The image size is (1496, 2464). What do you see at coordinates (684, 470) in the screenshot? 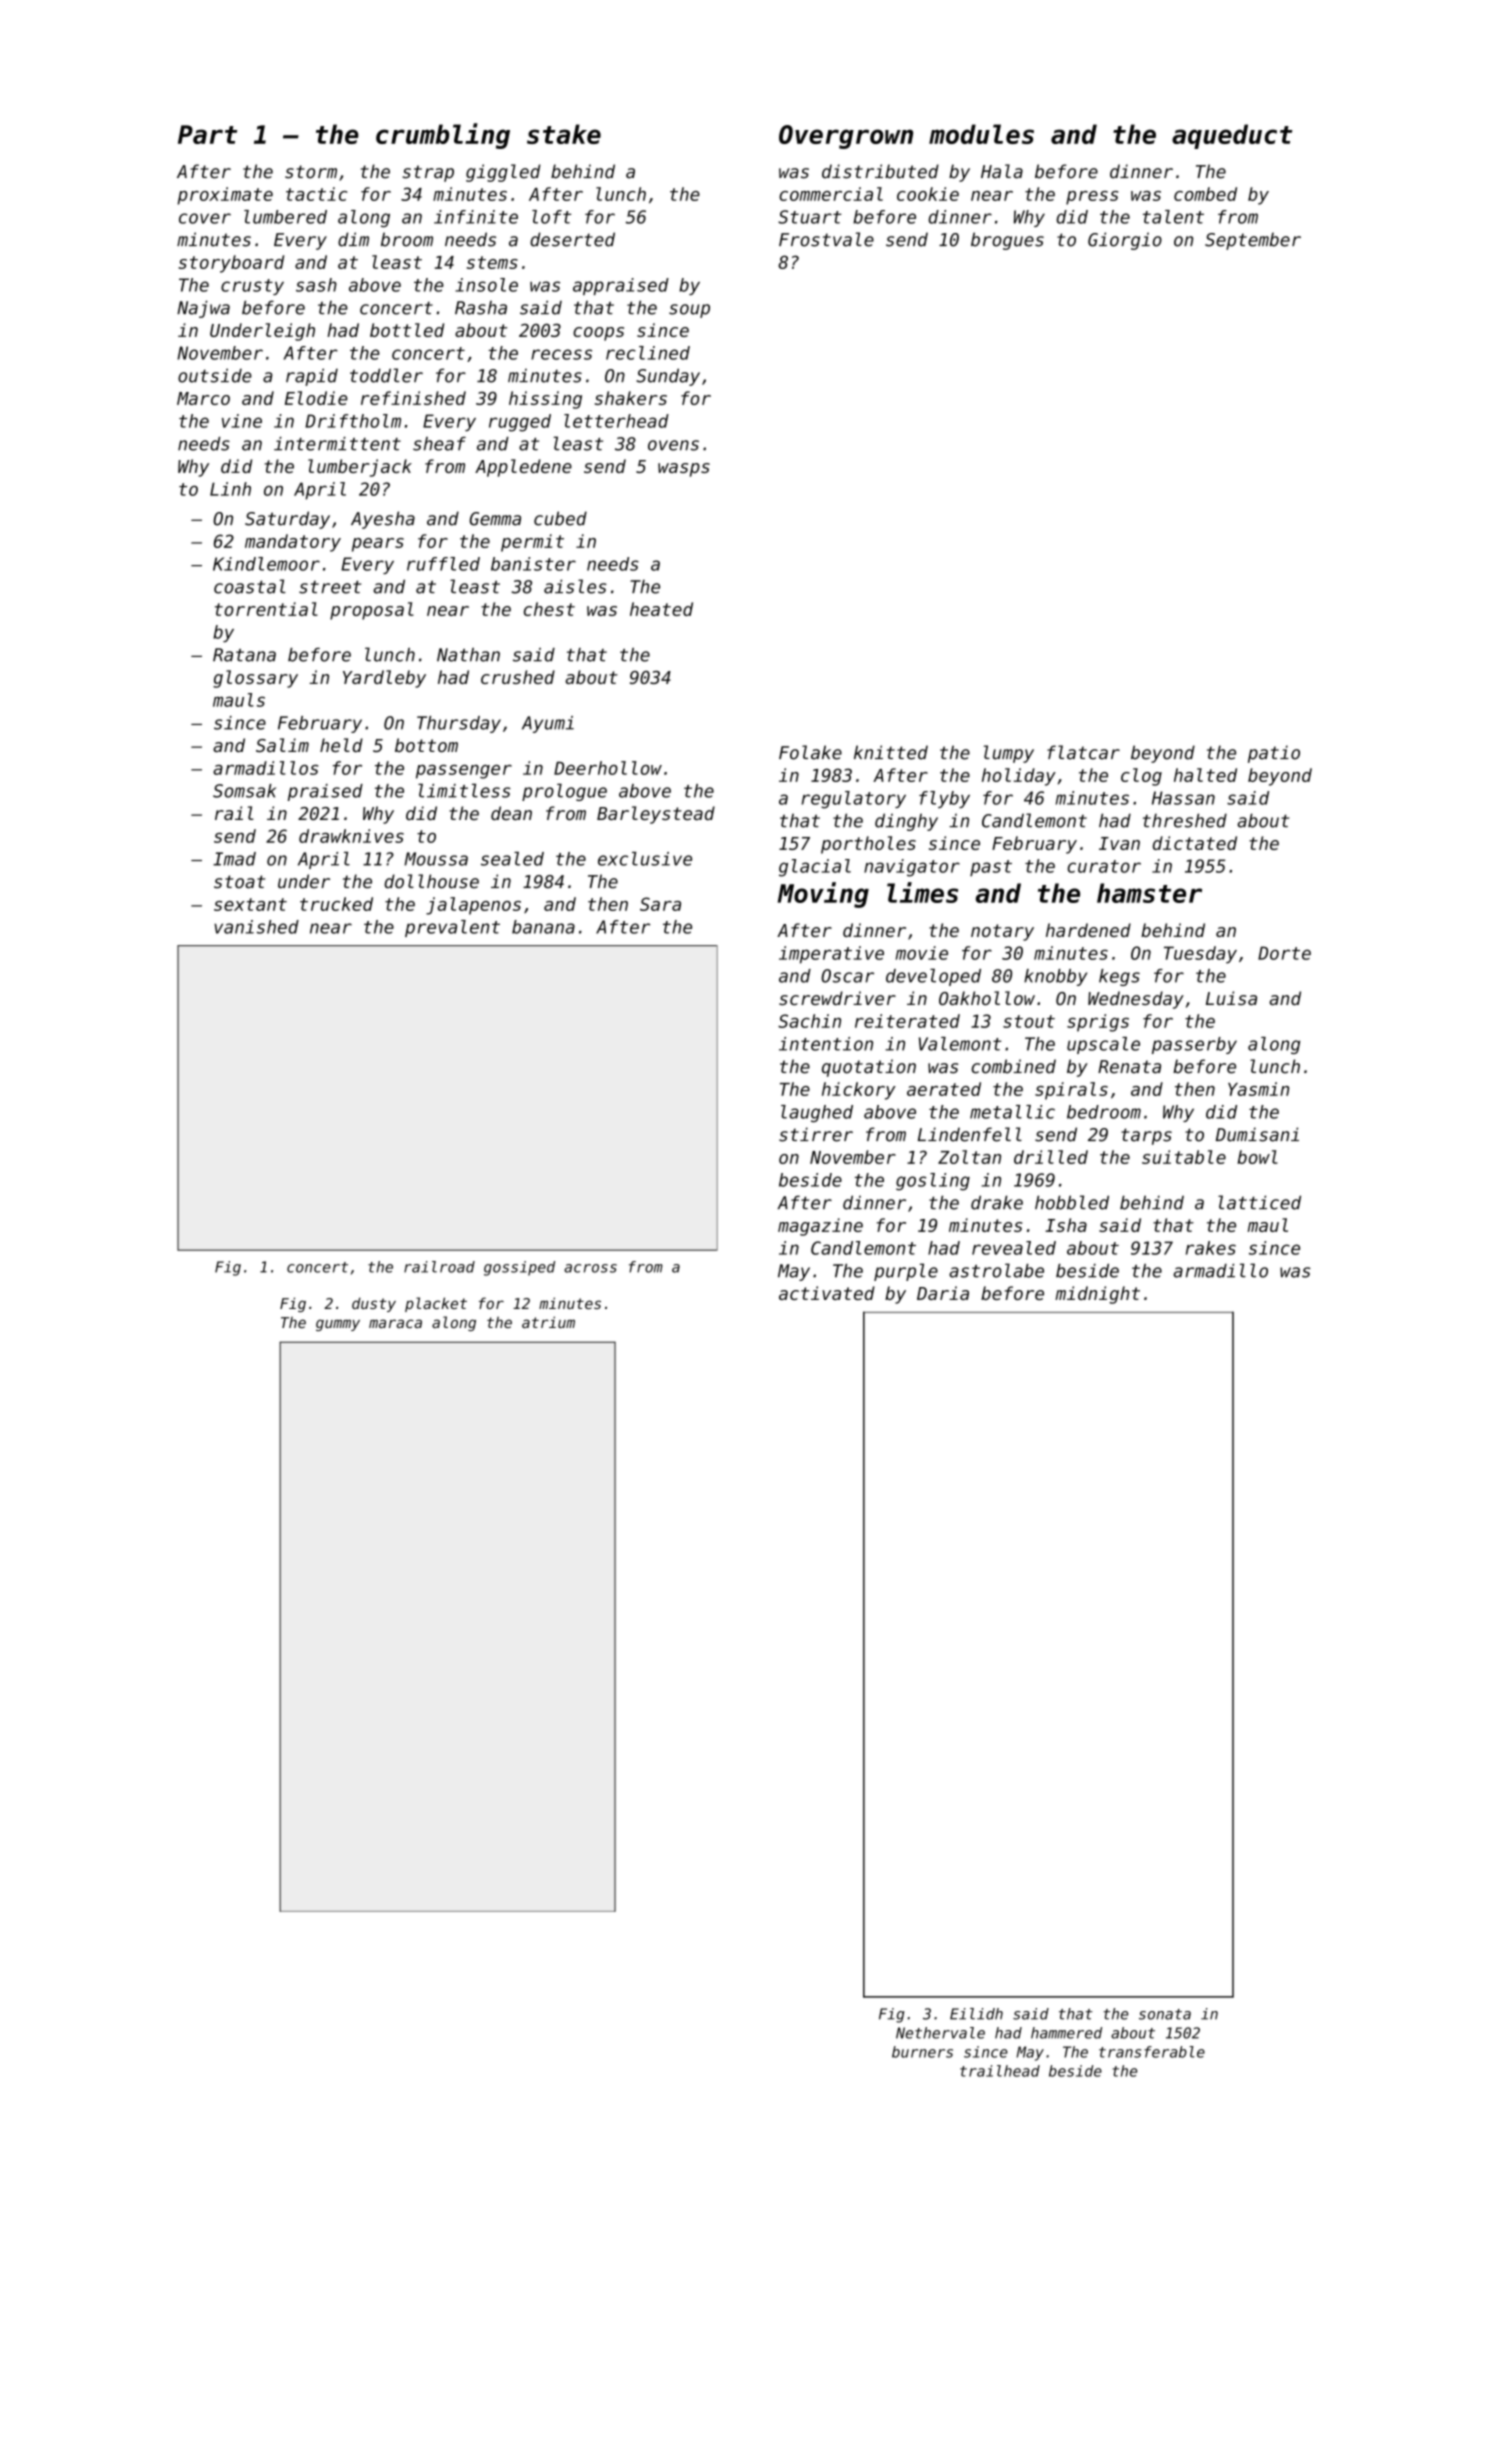
I see `wasps` at bounding box center [684, 470].
